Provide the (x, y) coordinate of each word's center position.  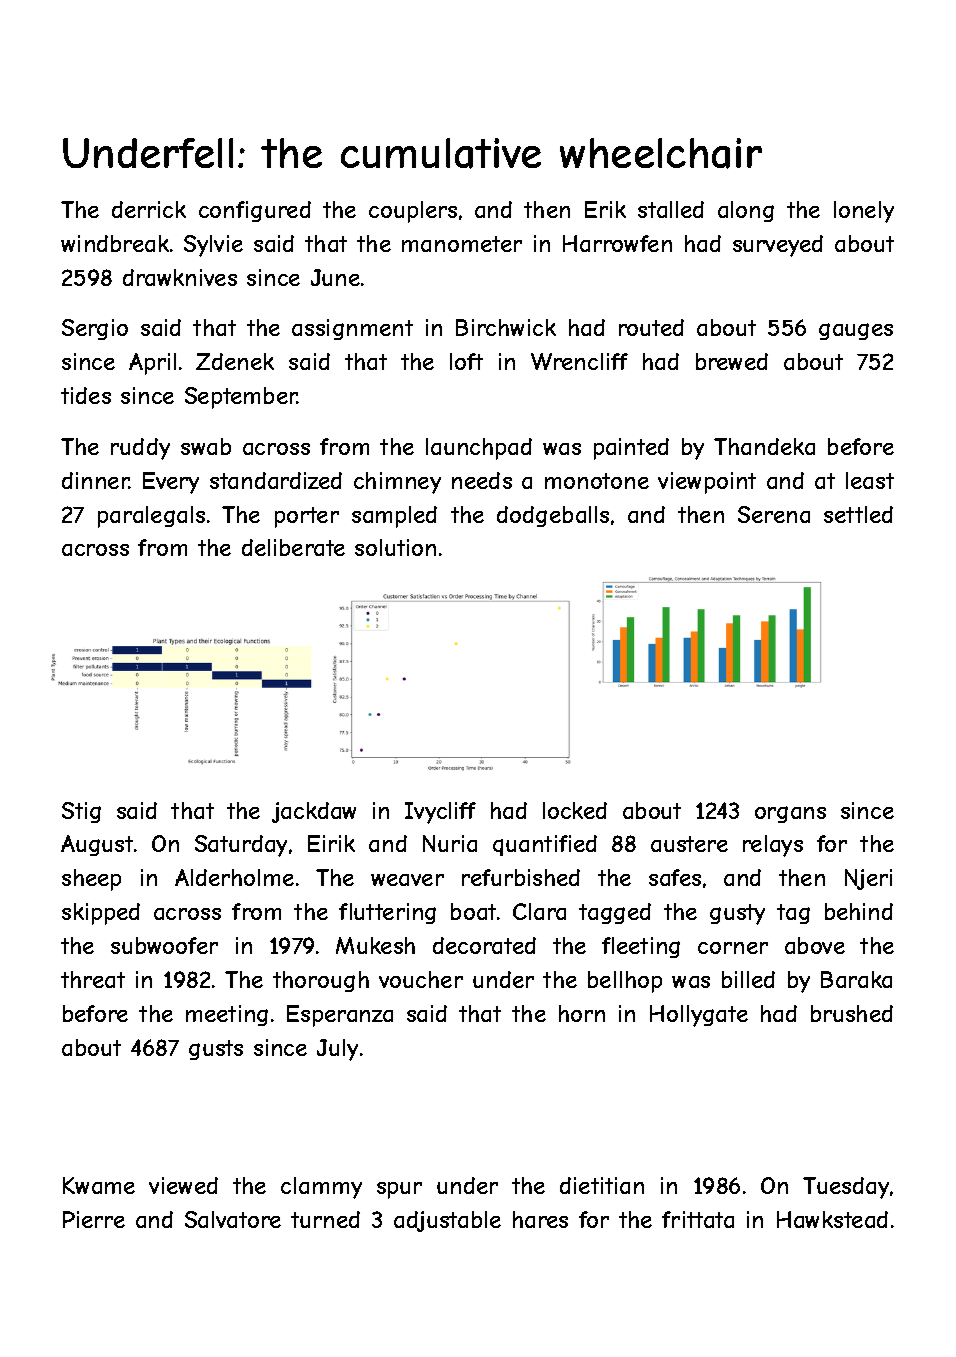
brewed (732, 361)
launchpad (479, 449)
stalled (671, 209)
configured (255, 211)
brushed (852, 1013)
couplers (413, 212)
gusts (216, 1050)
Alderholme (234, 877)
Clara (539, 911)
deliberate (293, 547)
